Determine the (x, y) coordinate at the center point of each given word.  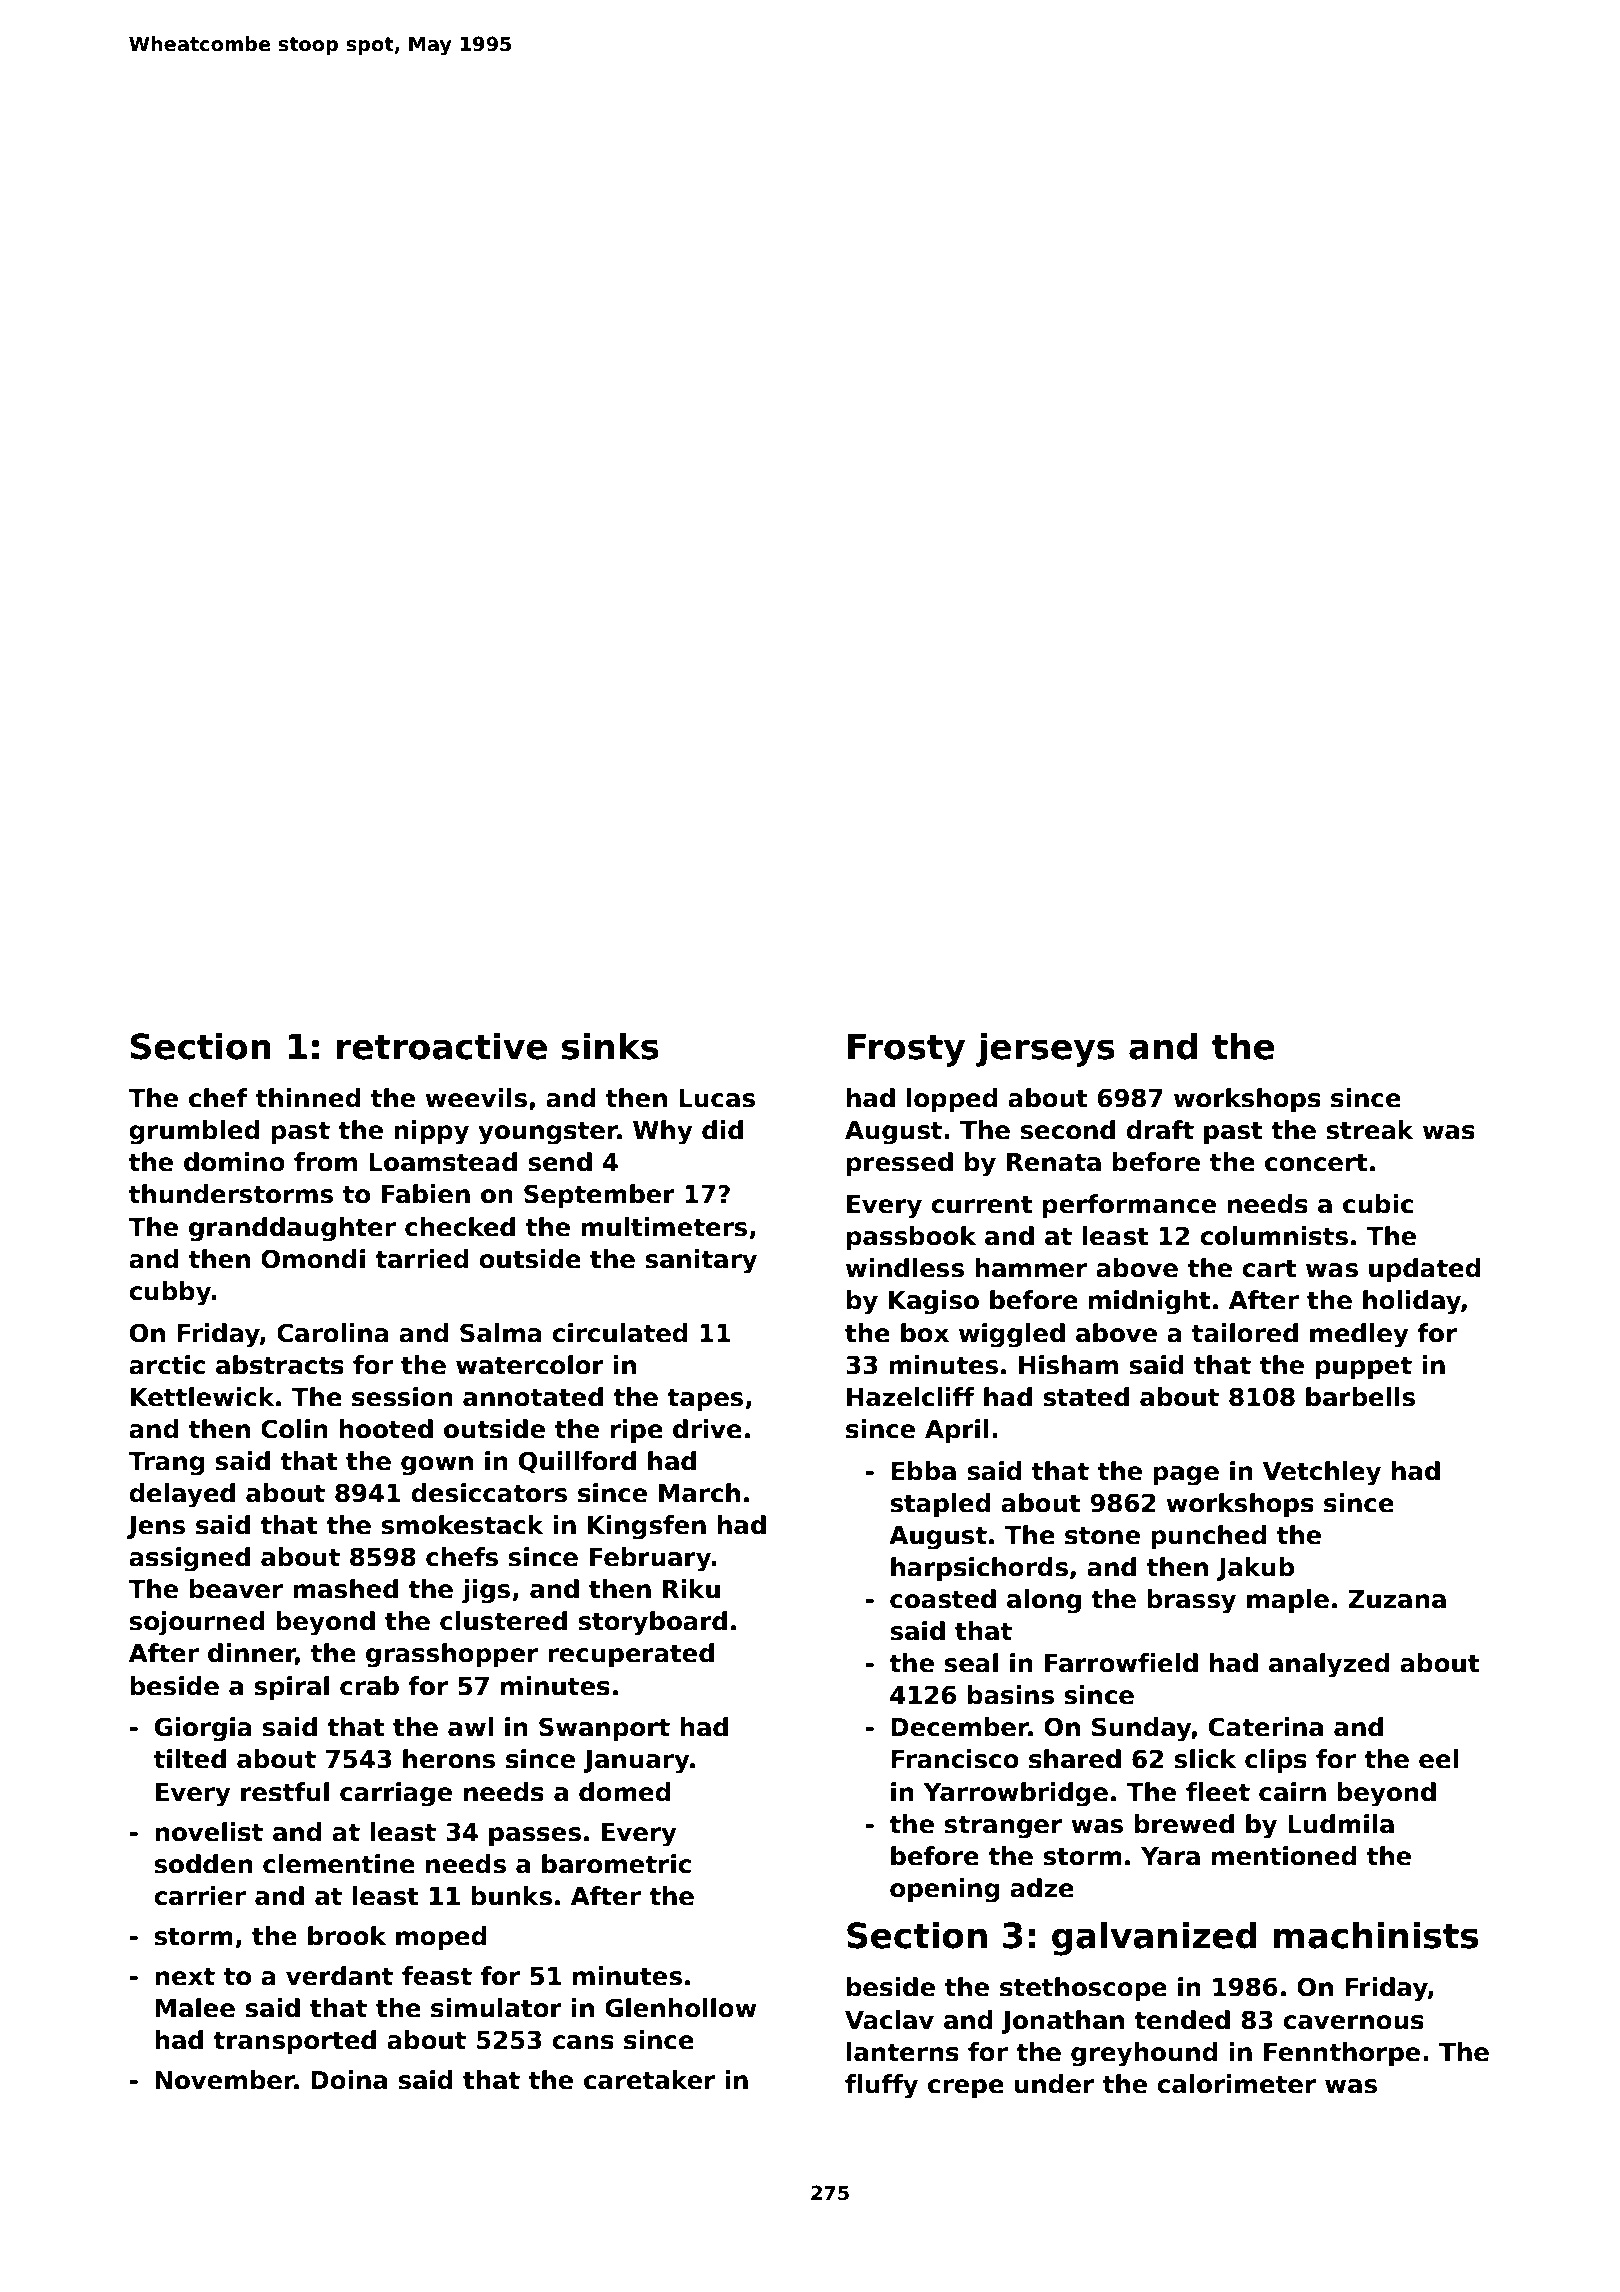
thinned (308, 1098)
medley (1359, 1335)
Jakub (1255, 1569)
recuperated (631, 1655)
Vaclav (889, 2020)
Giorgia (203, 1729)
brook (347, 1936)
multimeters (664, 1227)
